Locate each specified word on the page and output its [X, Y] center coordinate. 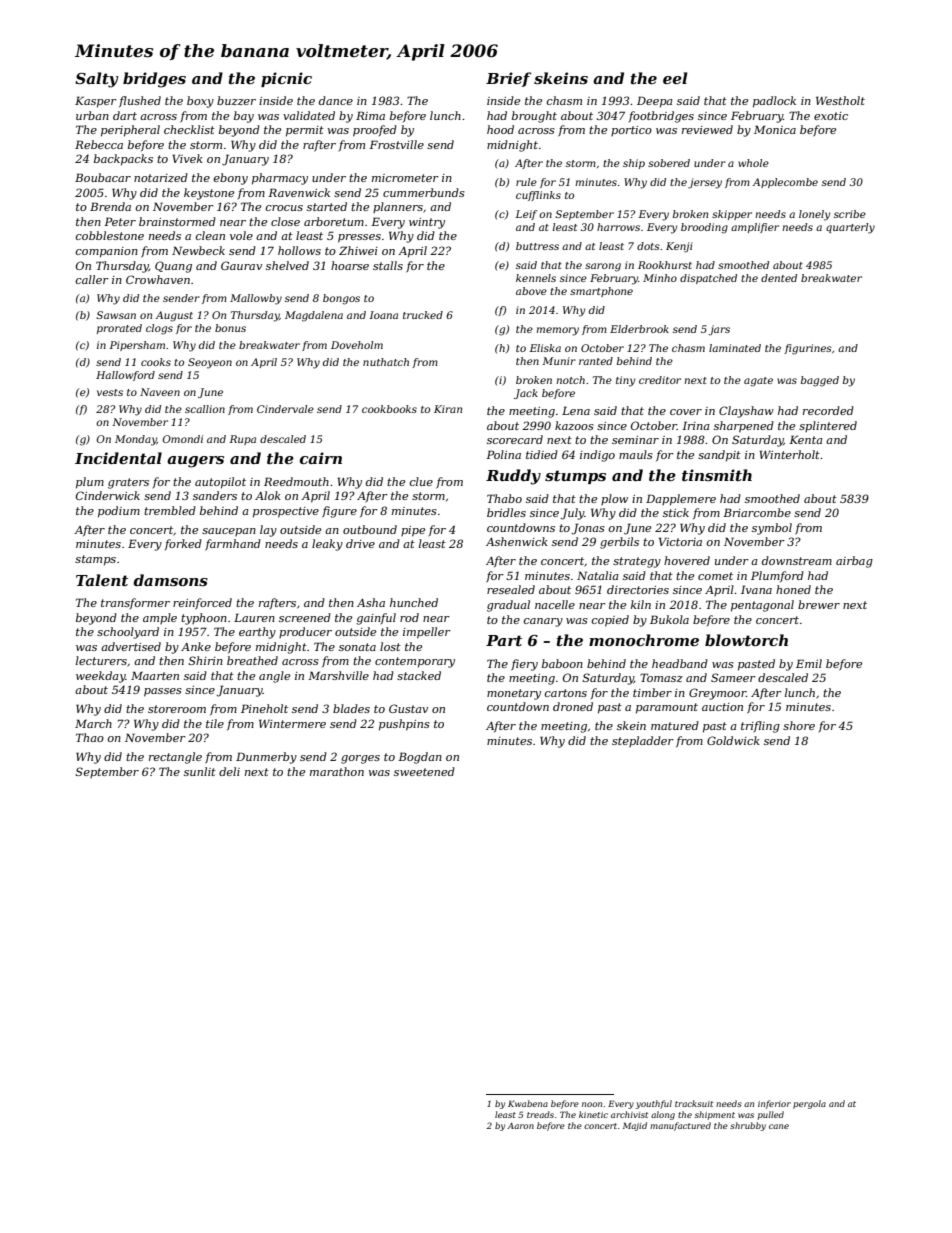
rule [526, 182]
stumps [575, 477]
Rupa [242, 440]
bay [244, 117]
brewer [819, 604]
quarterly [850, 228]
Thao [90, 737]
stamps [95, 560]
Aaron [520, 1126]
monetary [514, 694]
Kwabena [528, 1103]
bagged [820, 381]
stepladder [643, 741]
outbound [370, 529]
